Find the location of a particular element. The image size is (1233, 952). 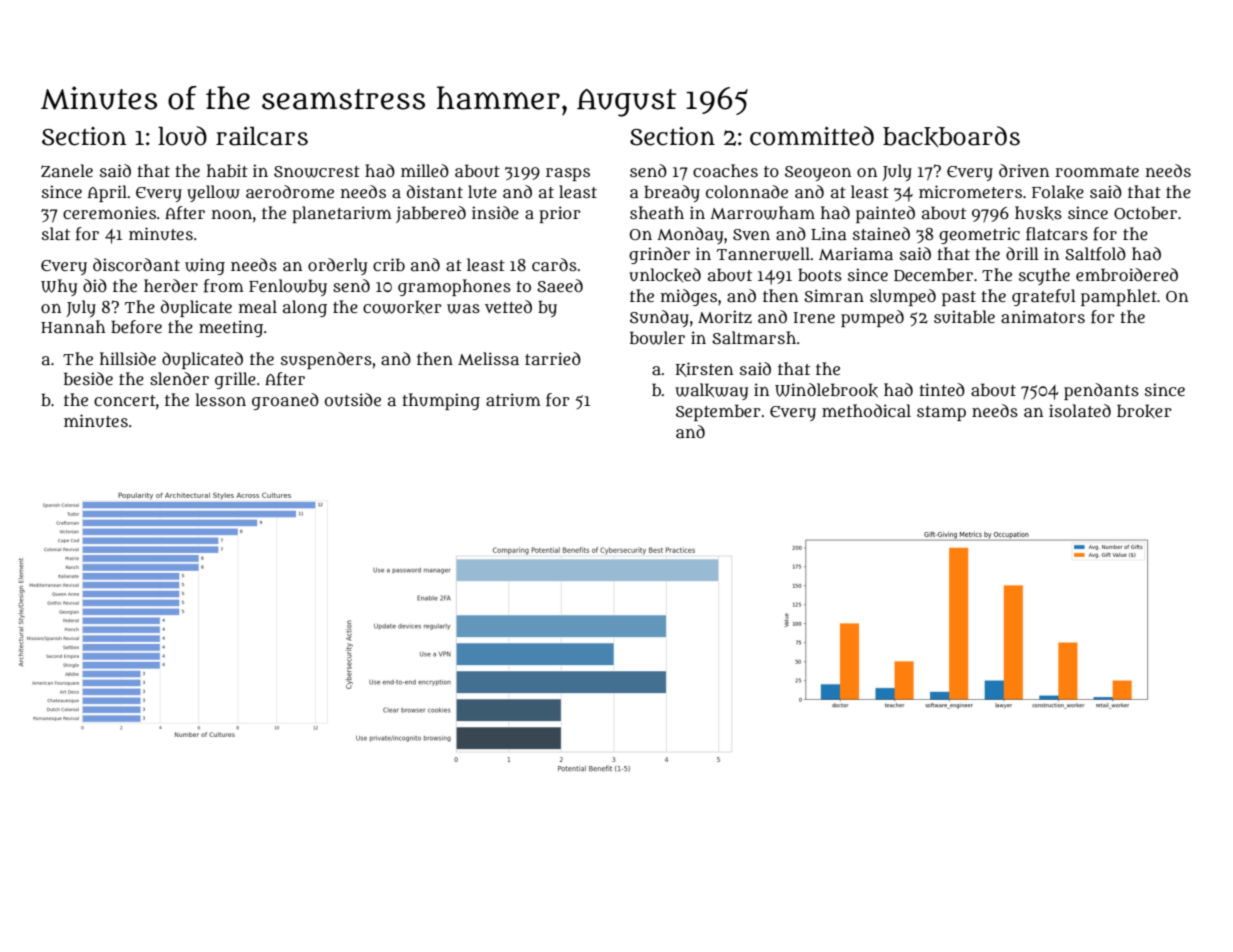

rasps is located at coordinates (568, 174).
